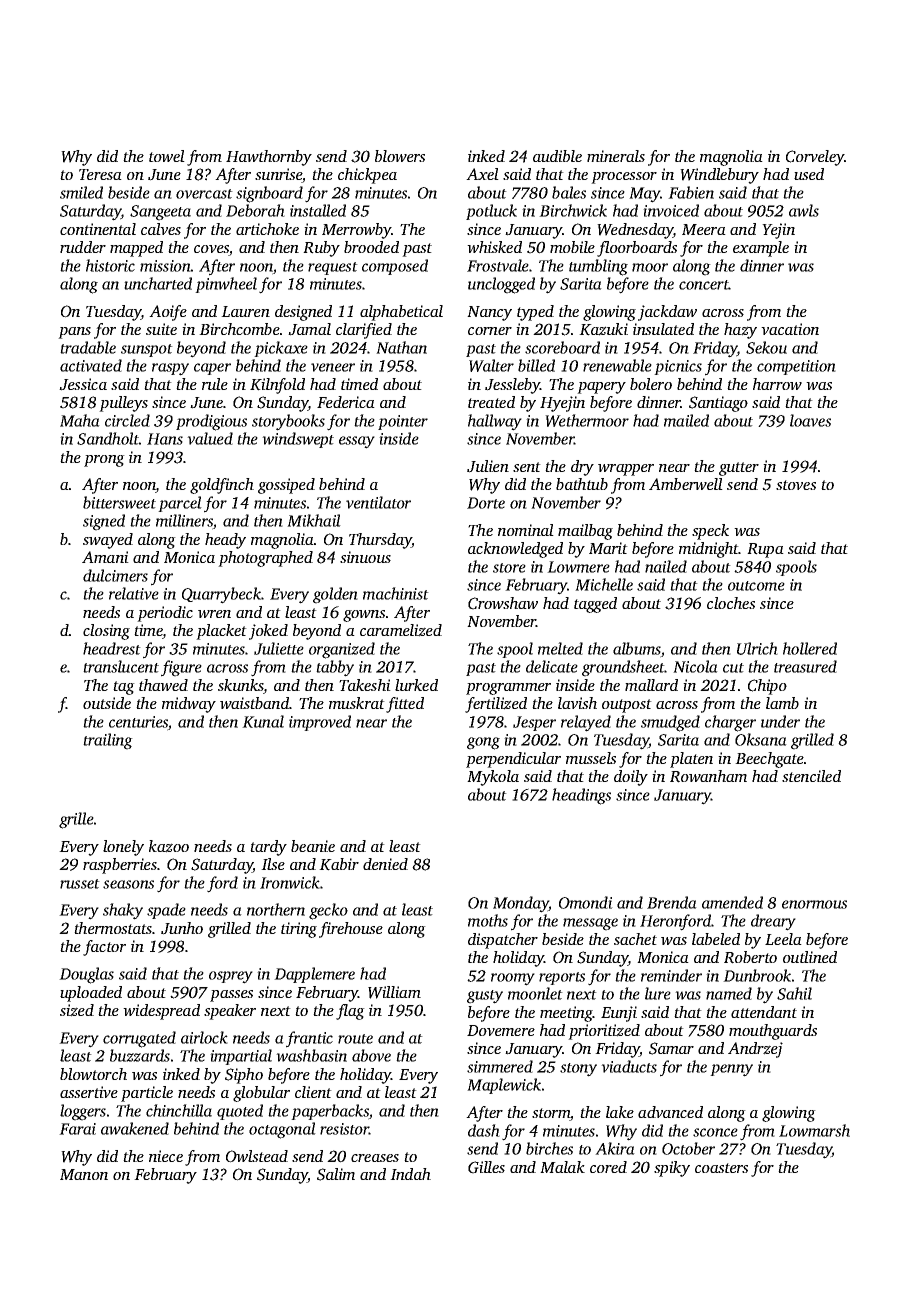 Image resolution: width=911 pixels, height=1294 pixels. What do you see at coordinates (773, 1032) in the screenshot?
I see `mouthguards` at bounding box center [773, 1032].
